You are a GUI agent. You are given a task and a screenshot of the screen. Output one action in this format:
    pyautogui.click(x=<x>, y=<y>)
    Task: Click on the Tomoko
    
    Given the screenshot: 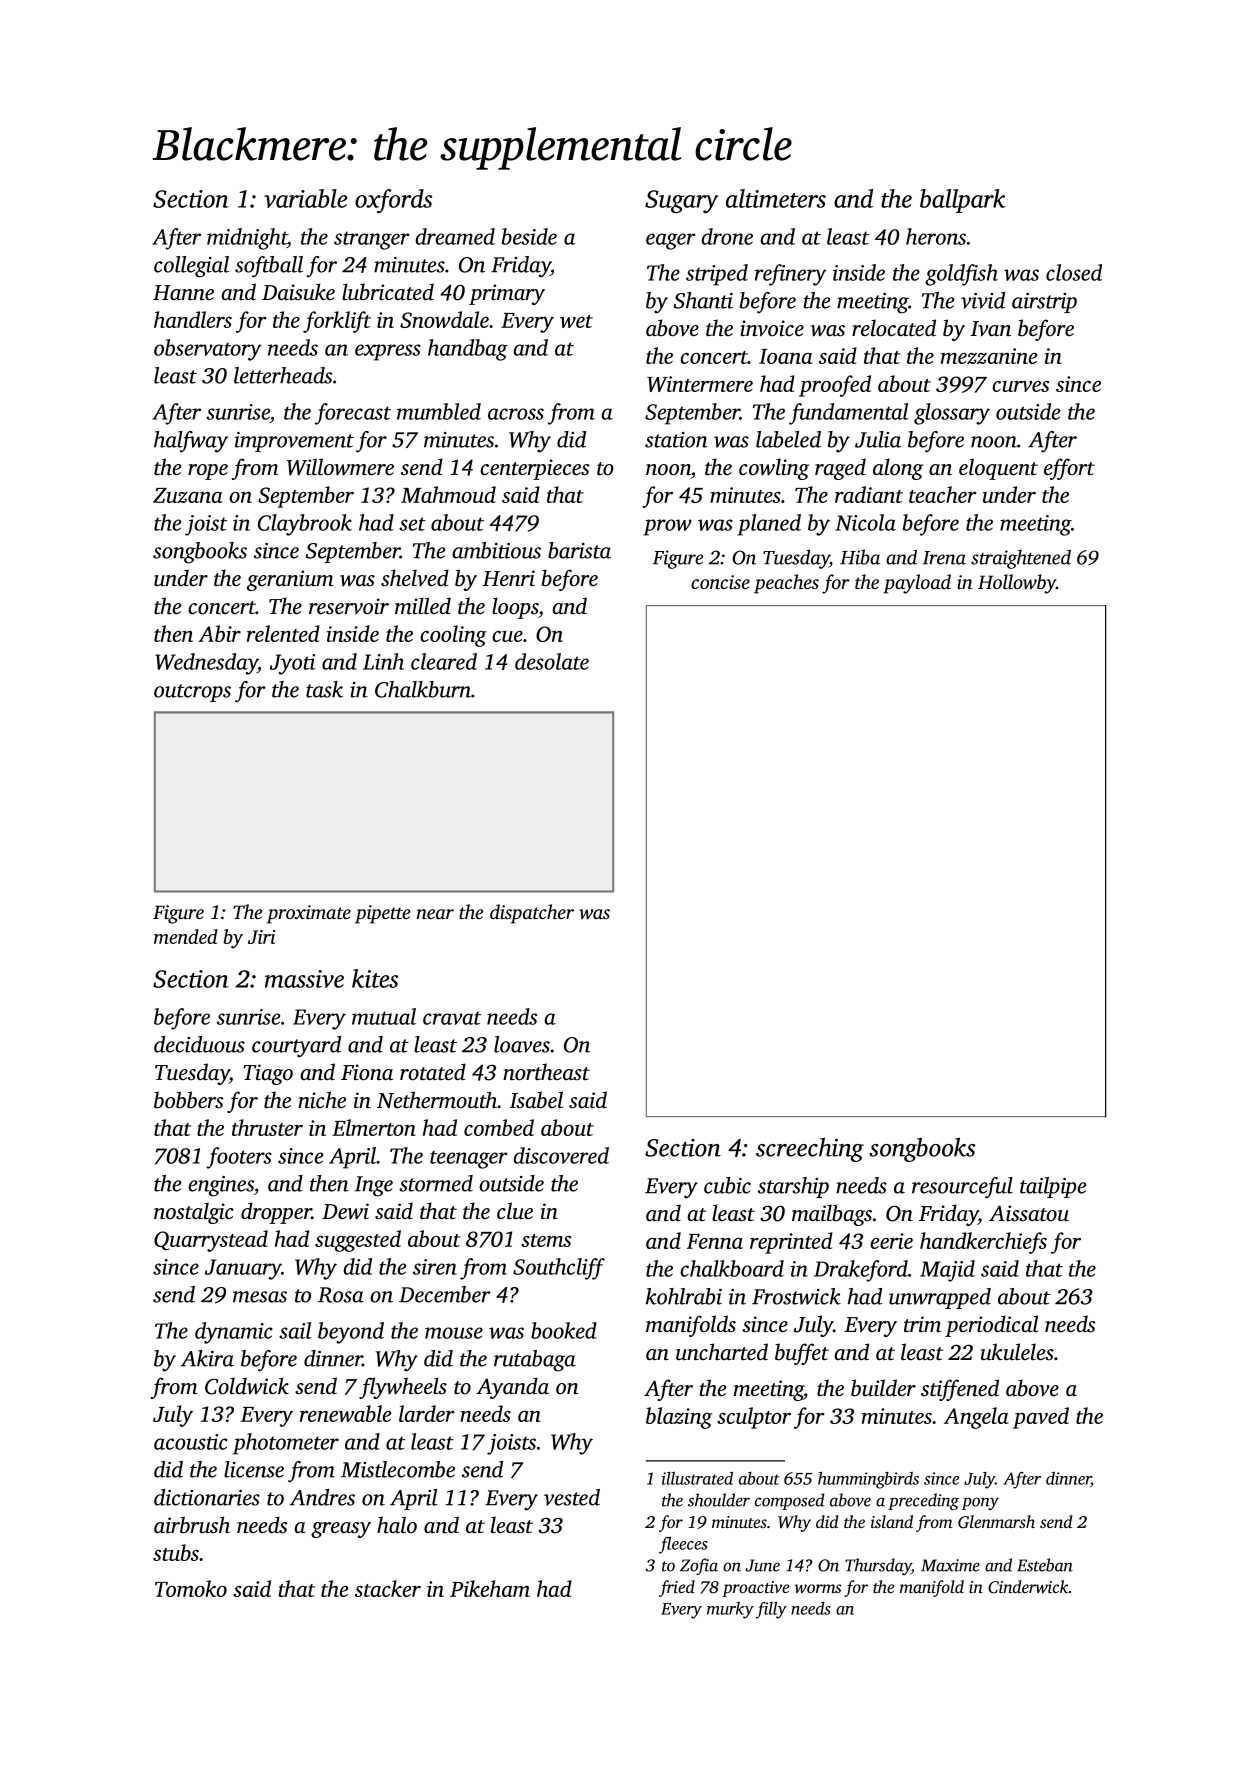 What is the action you would take?
    pyautogui.click(x=191, y=1588)
